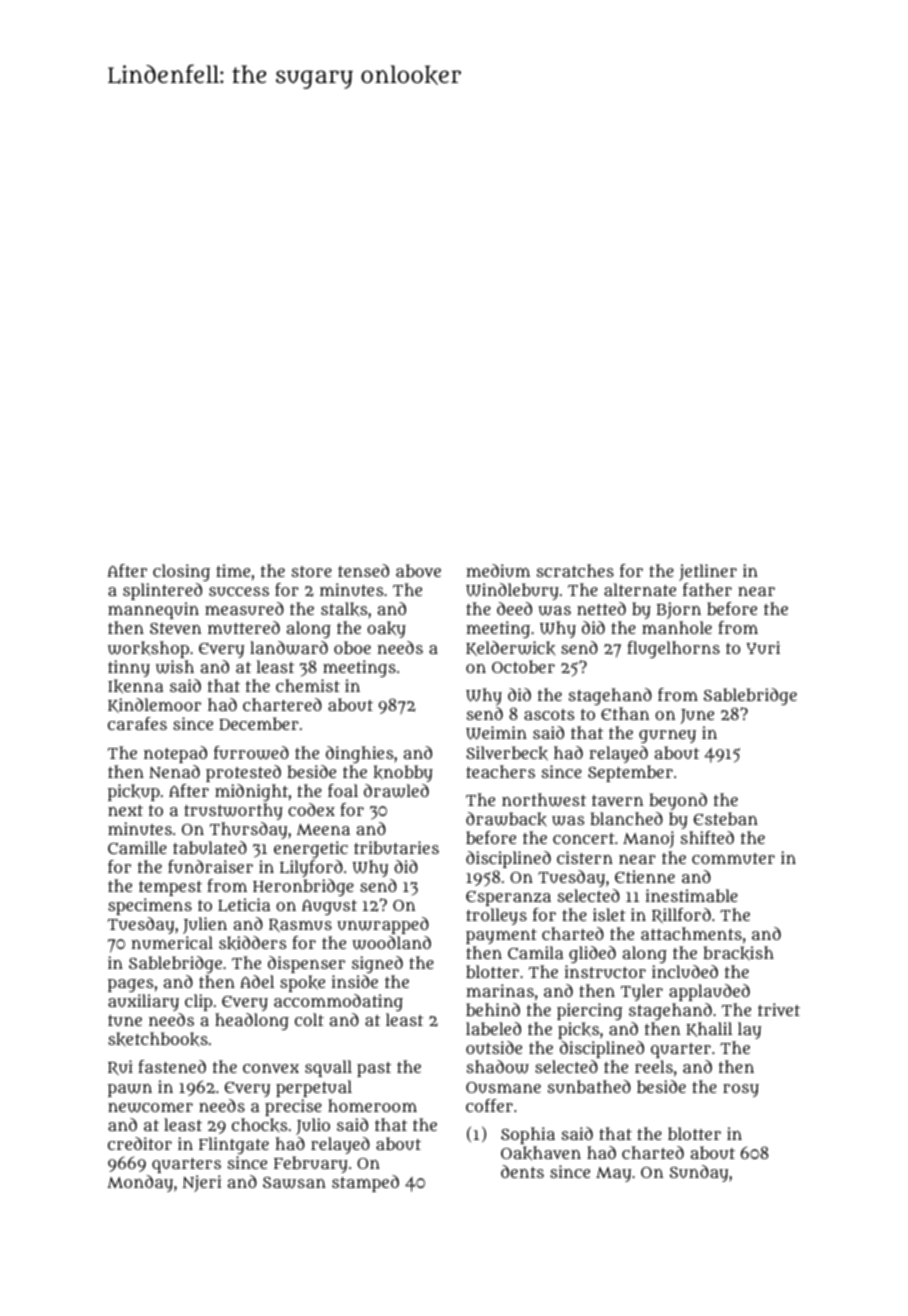 The width and height of the image is (908, 1316). Describe the element at coordinates (243, 773) in the image. I see `protested` at that location.
